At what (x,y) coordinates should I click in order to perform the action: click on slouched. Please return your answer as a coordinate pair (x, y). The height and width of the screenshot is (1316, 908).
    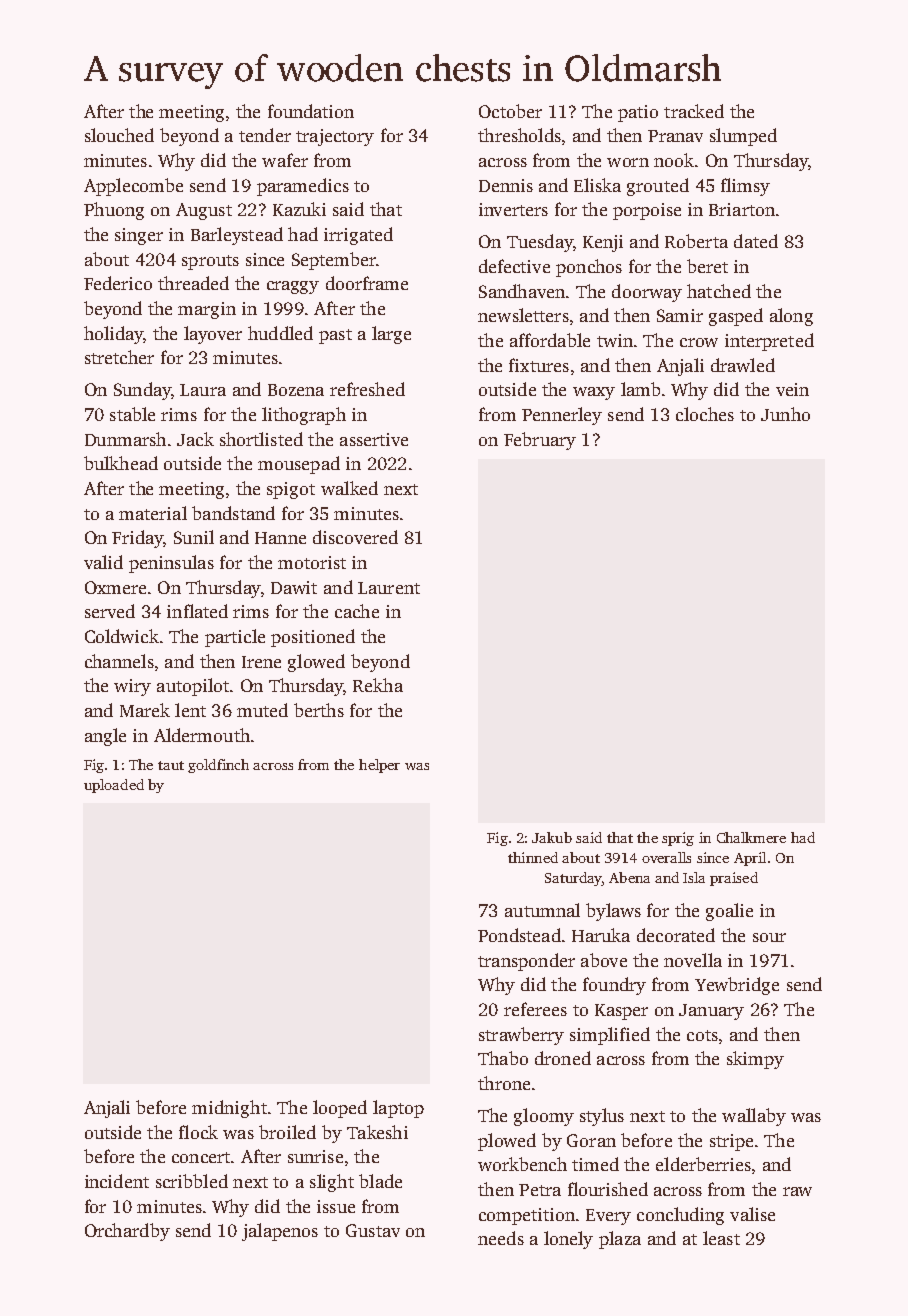
    Looking at the image, I should click on (119, 135).
